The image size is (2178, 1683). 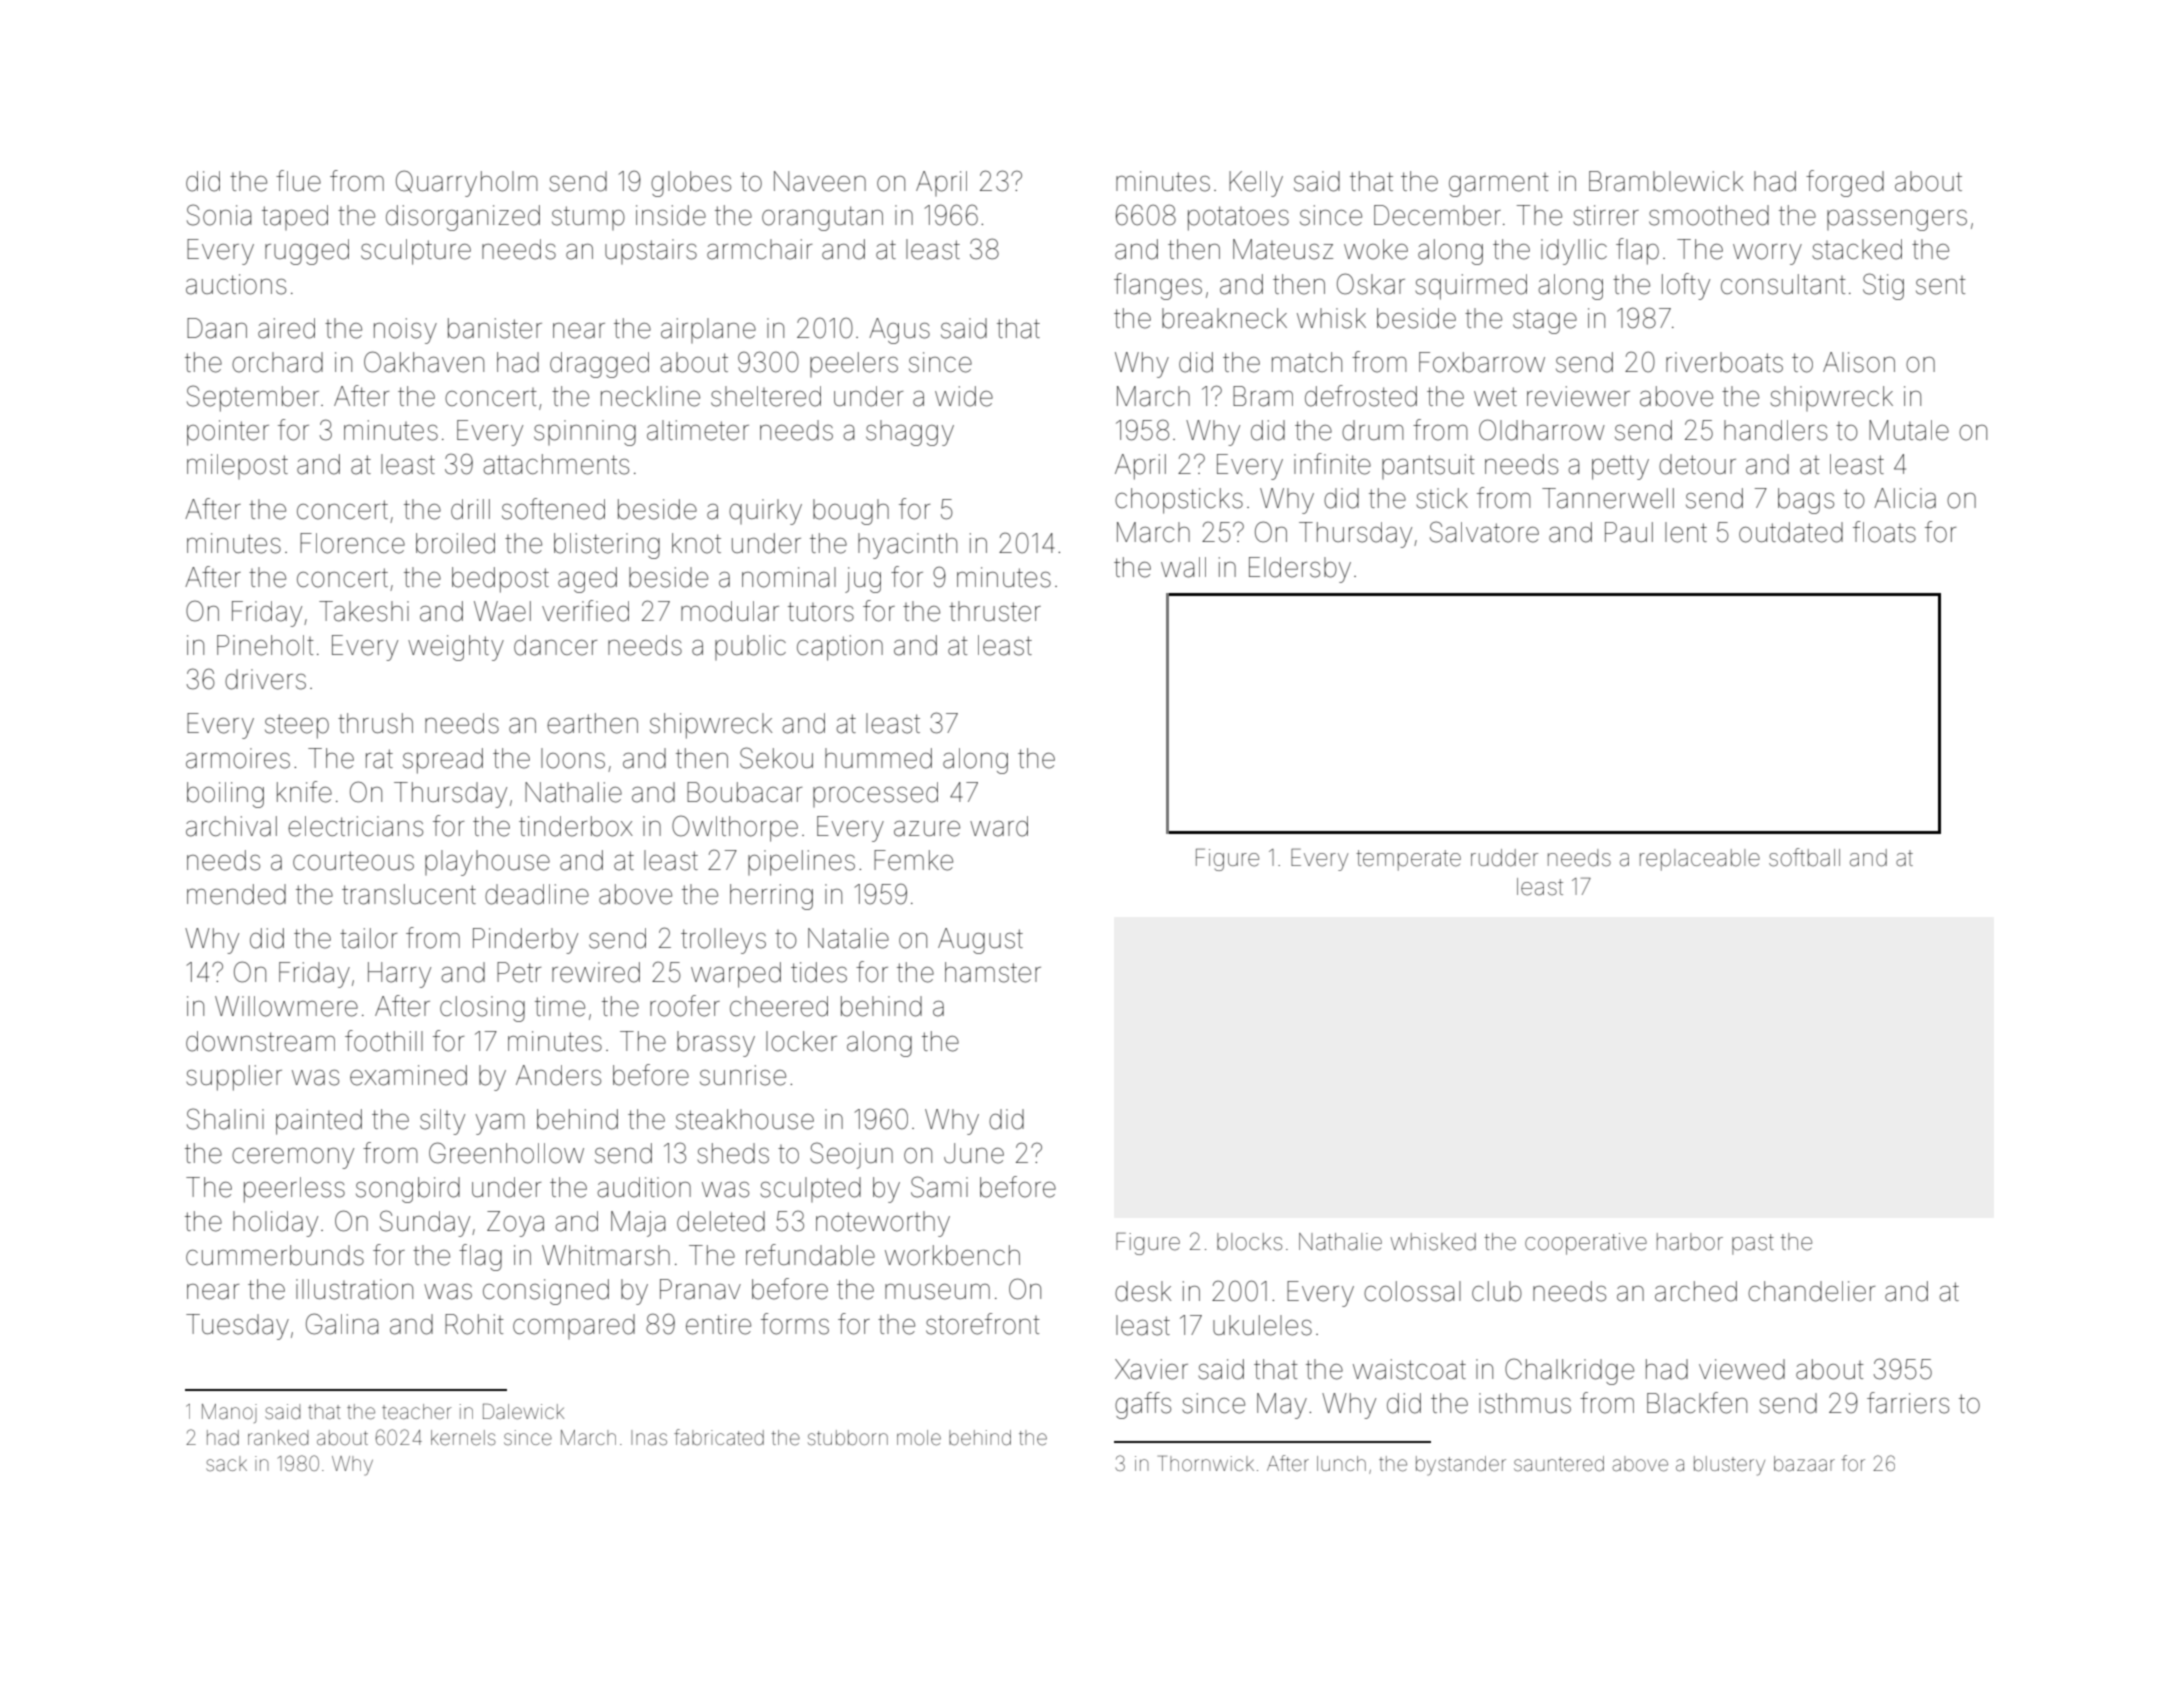 I want to click on garment, so click(x=1499, y=185).
